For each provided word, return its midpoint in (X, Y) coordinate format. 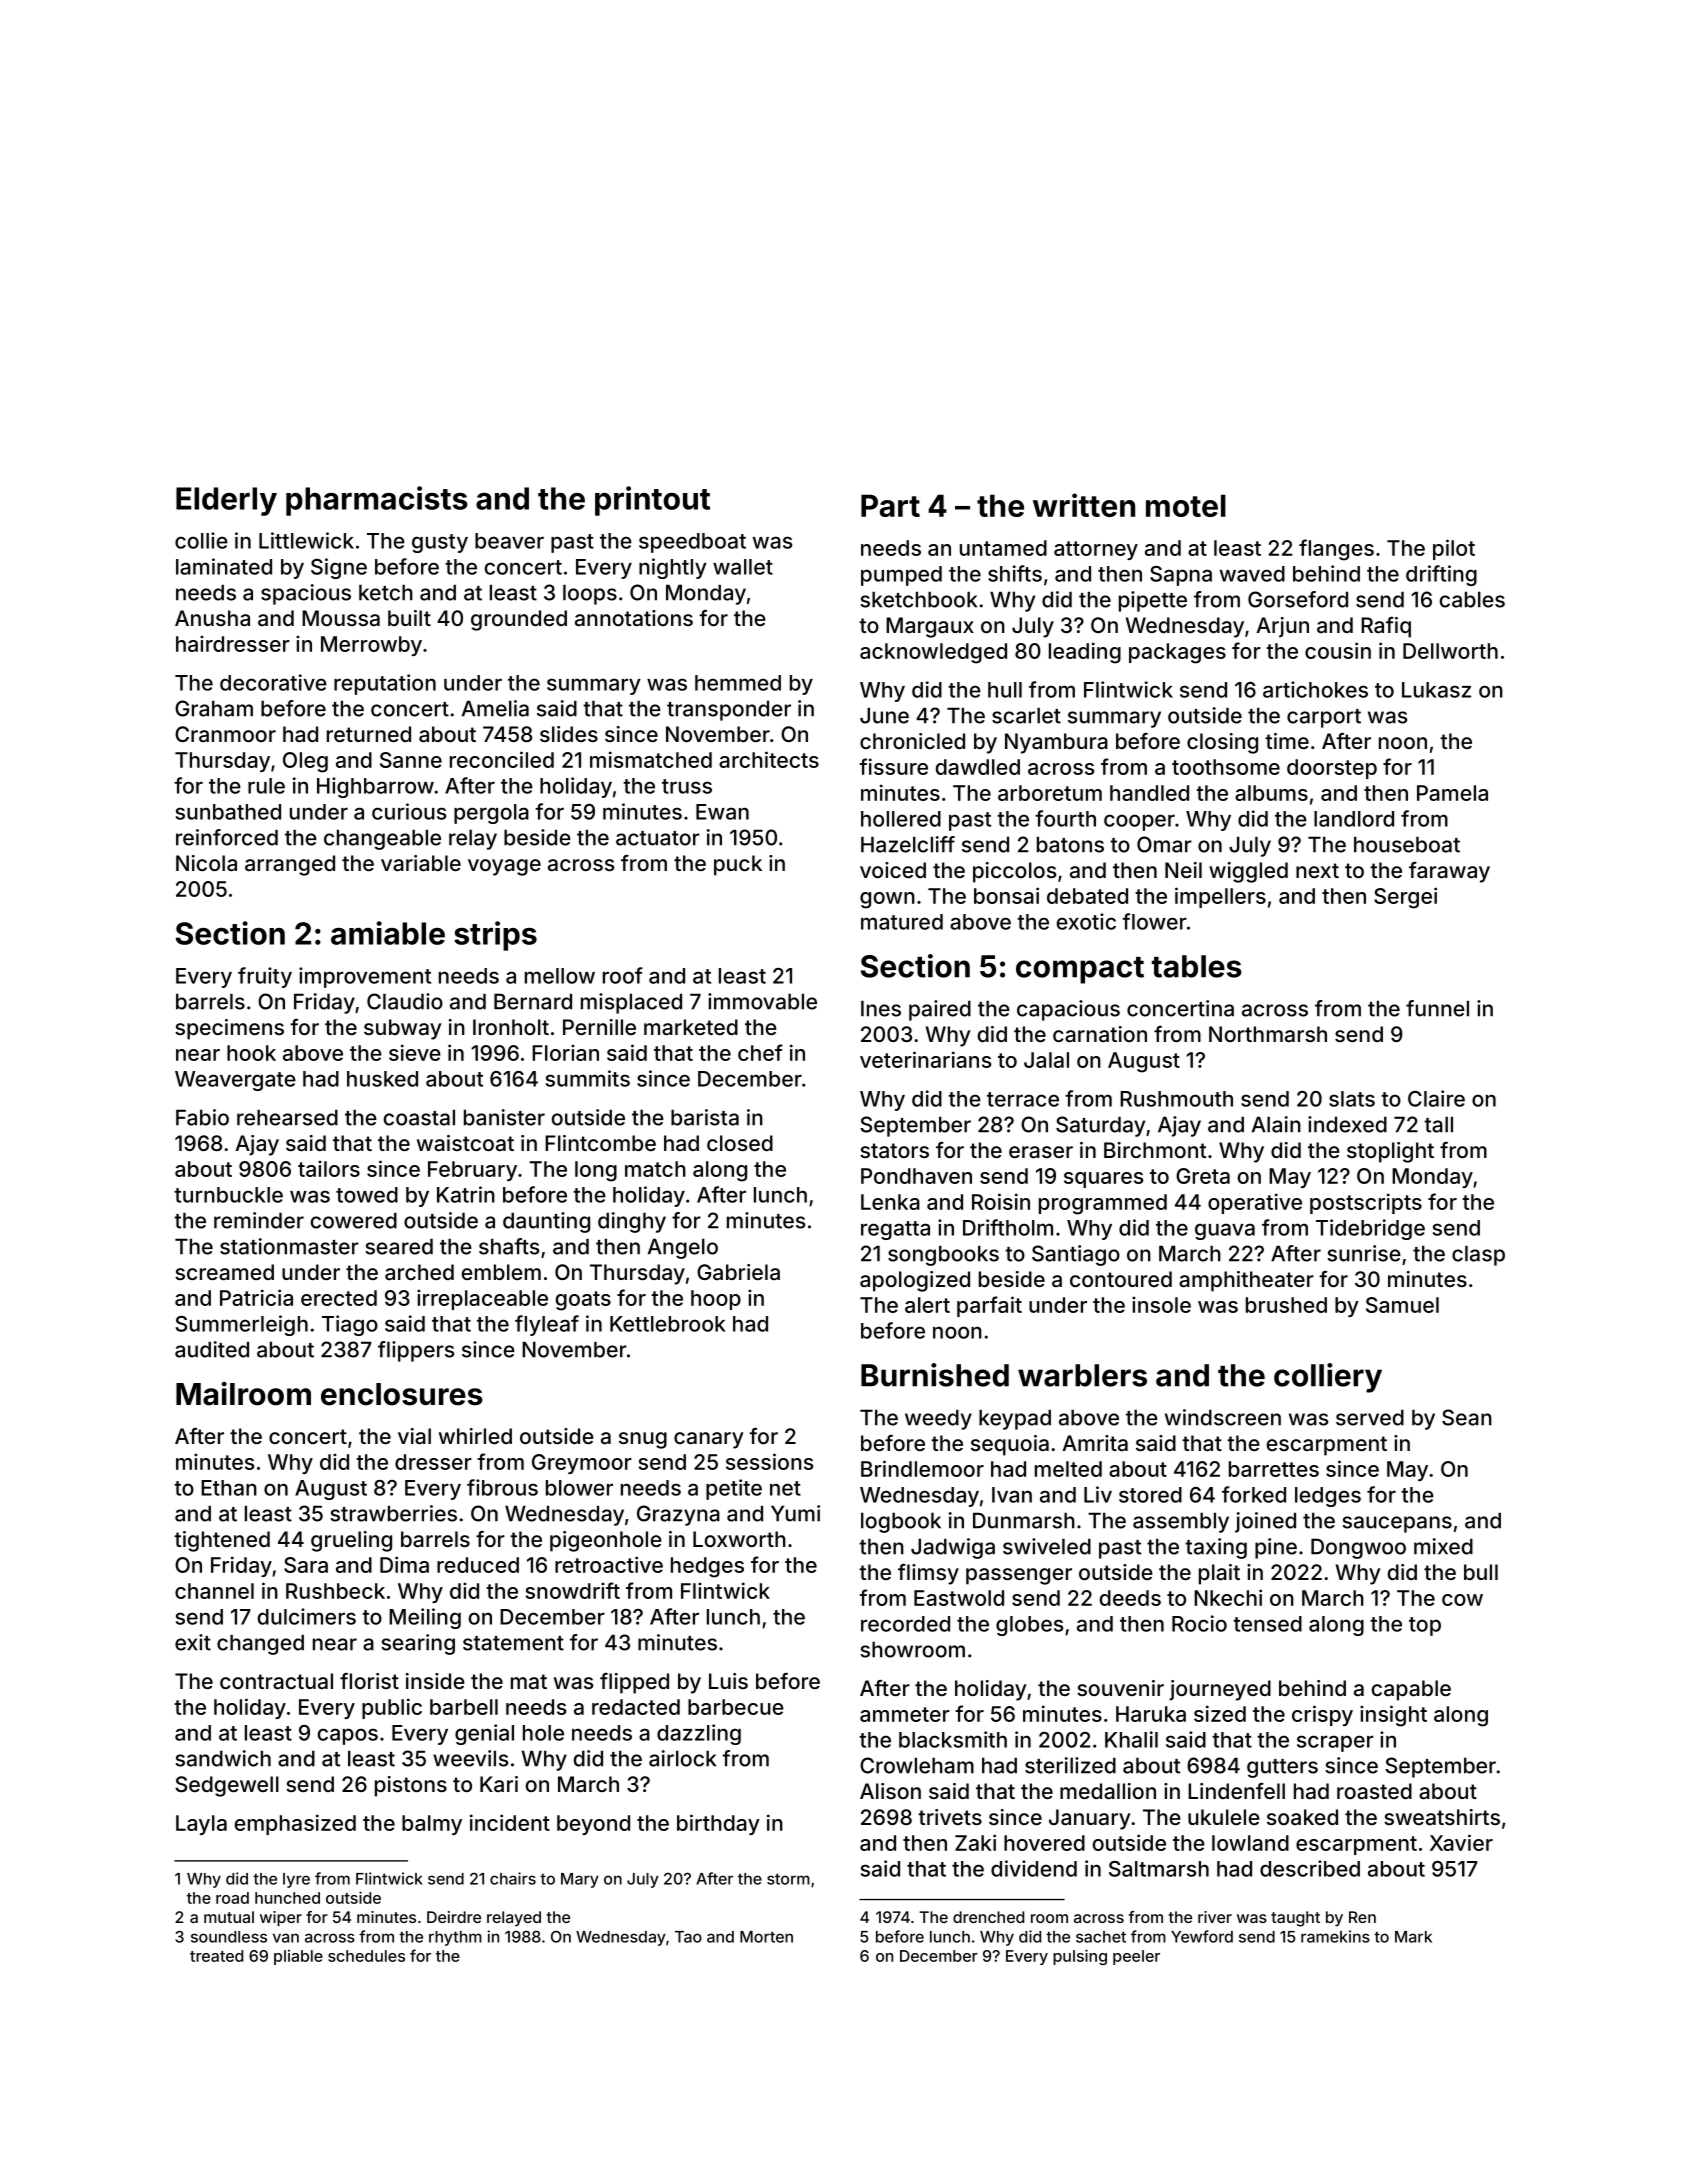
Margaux (930, 627)
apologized (915, 1281)
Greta (1203, 1176)
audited (212, 1349)
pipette (1153, 601)
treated (216, 1956)
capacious (1068, 1010)
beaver (509, 541)
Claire (1436, 1098)
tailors (329, 1168)
